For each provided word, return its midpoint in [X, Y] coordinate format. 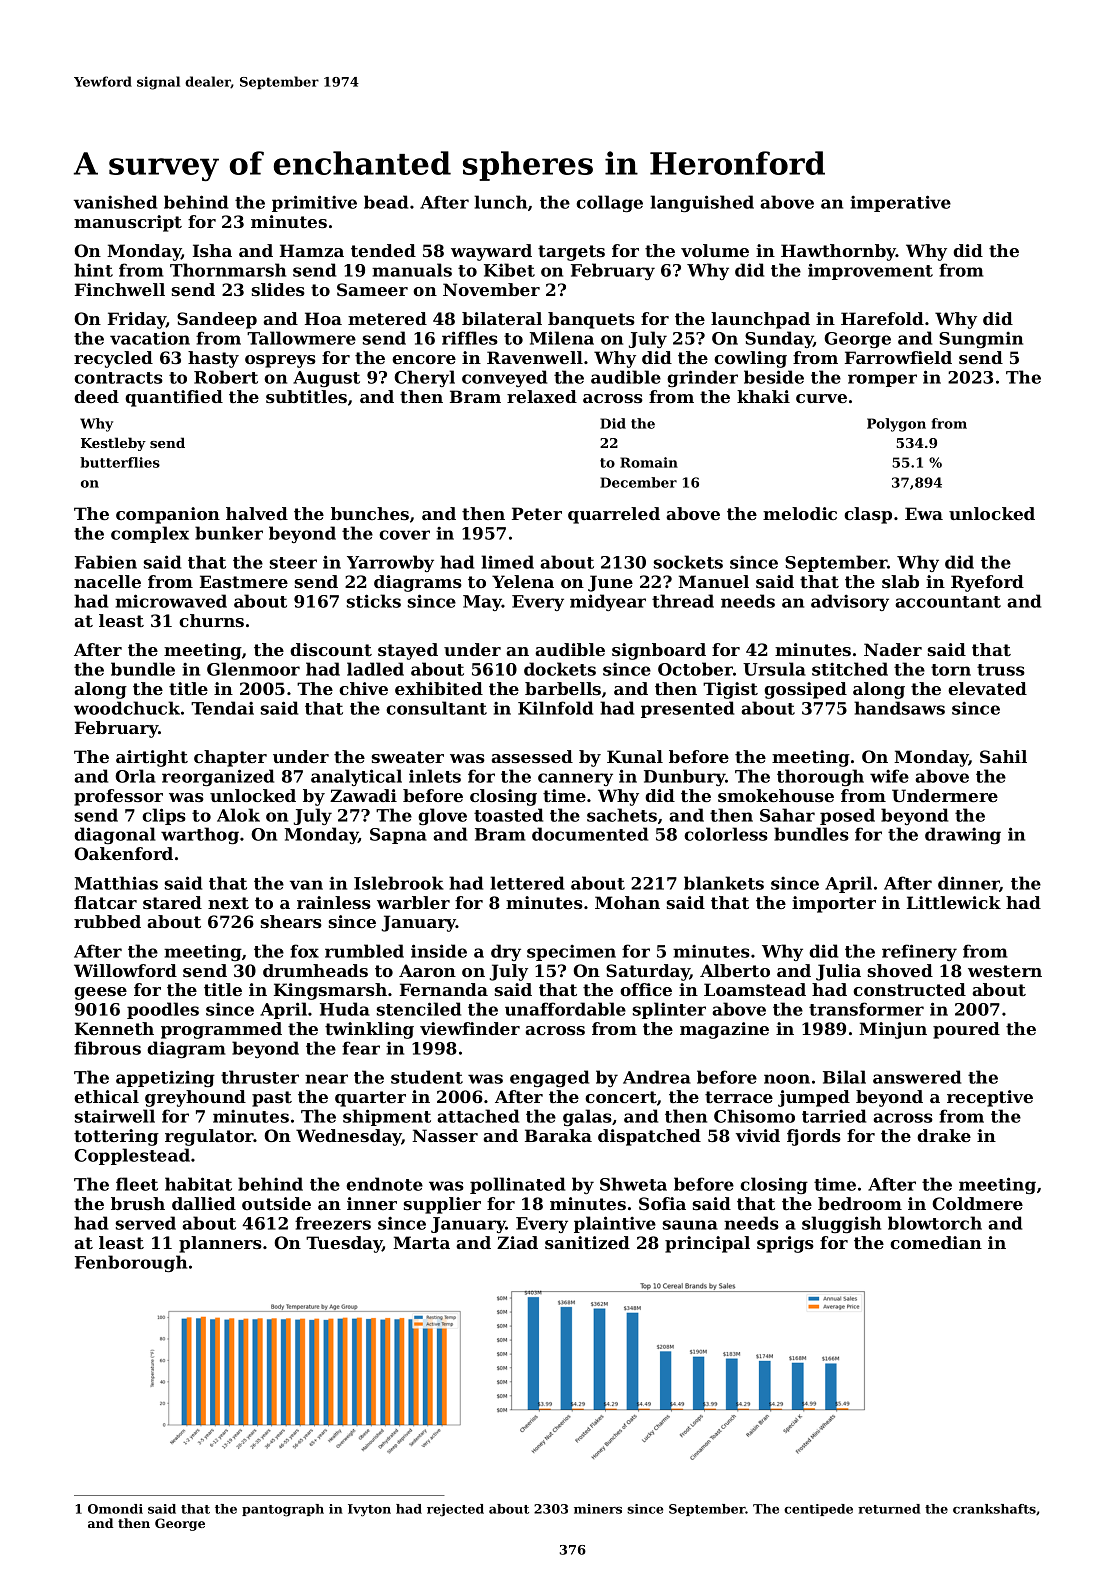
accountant [948, 602]
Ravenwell [535, 357]
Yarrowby [390, 563]
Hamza [312, 250]
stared [172, 902]
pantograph [283, 1510]
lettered [527, 883]
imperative [900, 203]
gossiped [805, 690]
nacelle [107, 581]
